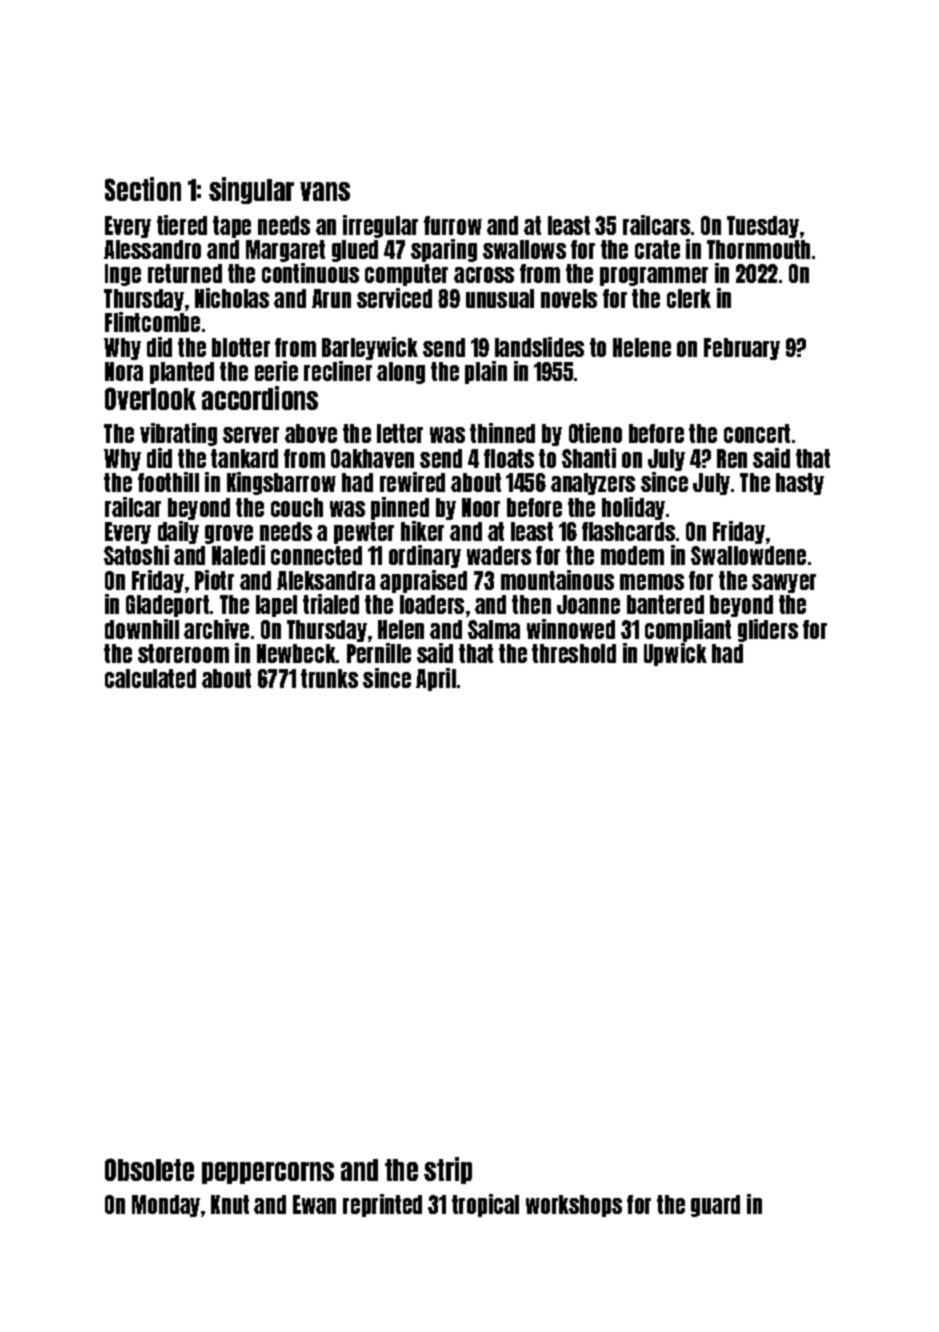  Describe the element at coordinates (633, 508) in the screenshot. I see `holiday` at that location.
